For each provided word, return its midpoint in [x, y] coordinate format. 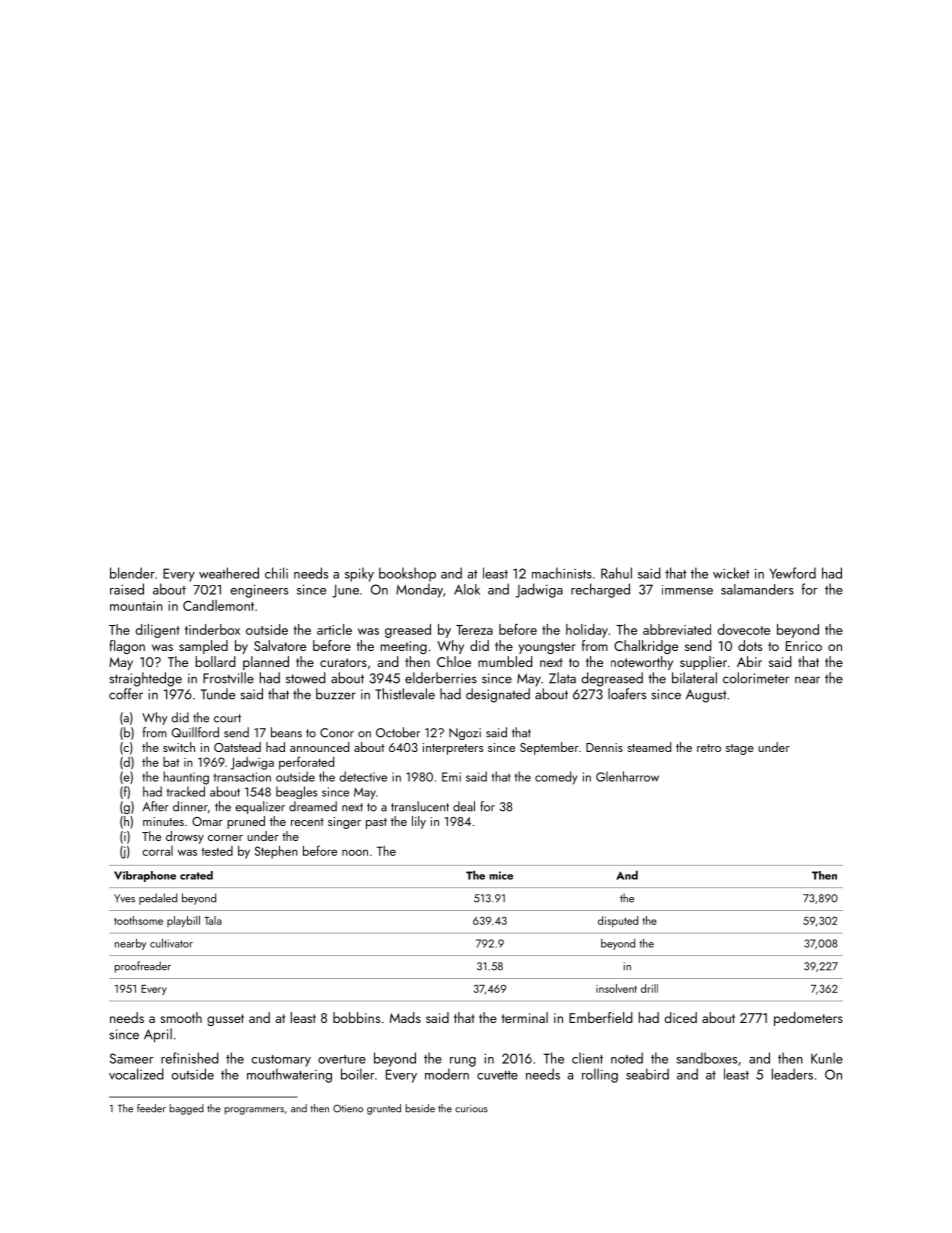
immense [687, 590]
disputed [618, 921]
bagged [186, 1109]
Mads [405, 1017]
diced [681, 1017]
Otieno [348, 1108]
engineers [259, 591]
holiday [587, 631]
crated [196, 875]
